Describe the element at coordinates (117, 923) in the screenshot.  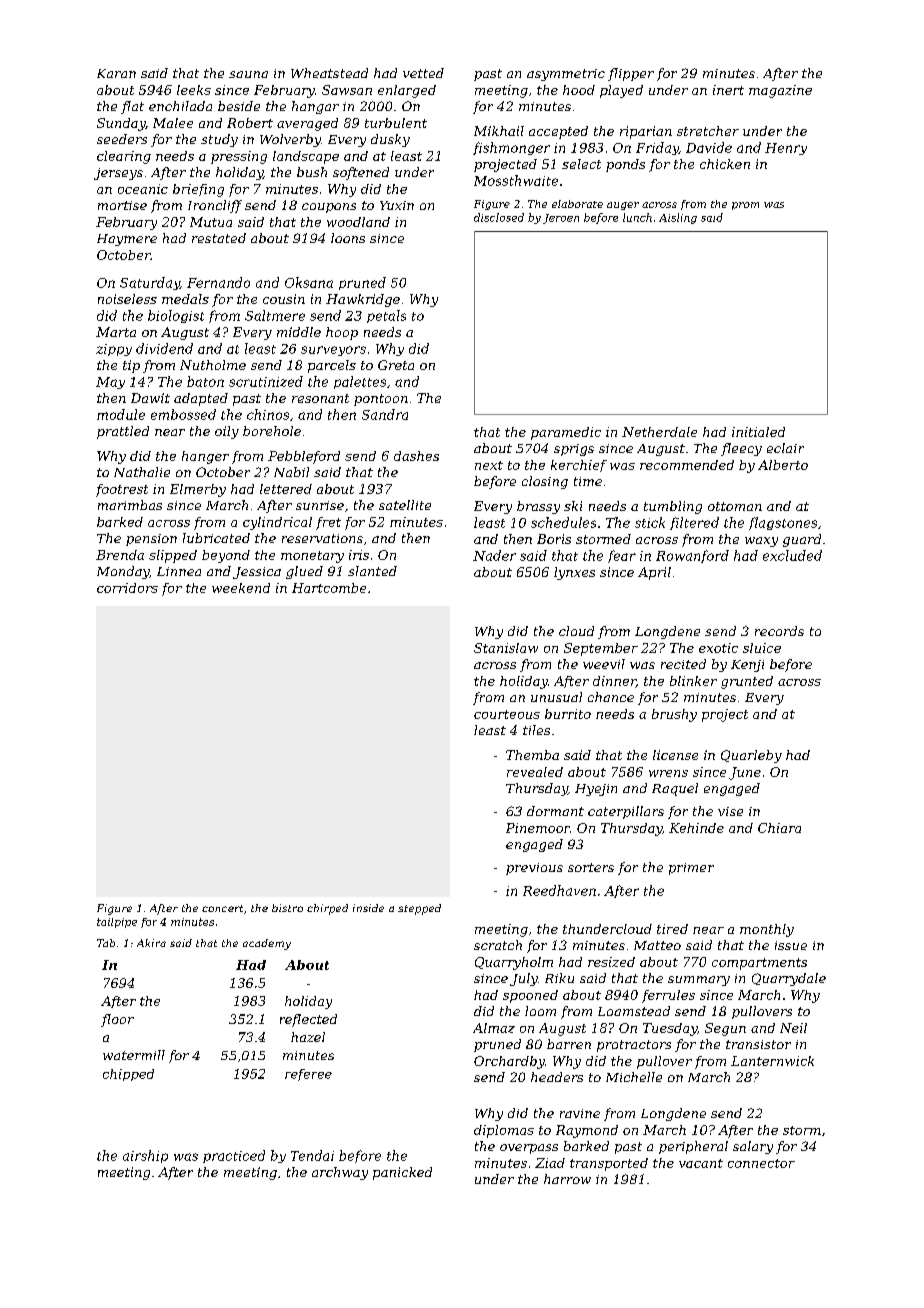
I see `tailpipe` at that location.
